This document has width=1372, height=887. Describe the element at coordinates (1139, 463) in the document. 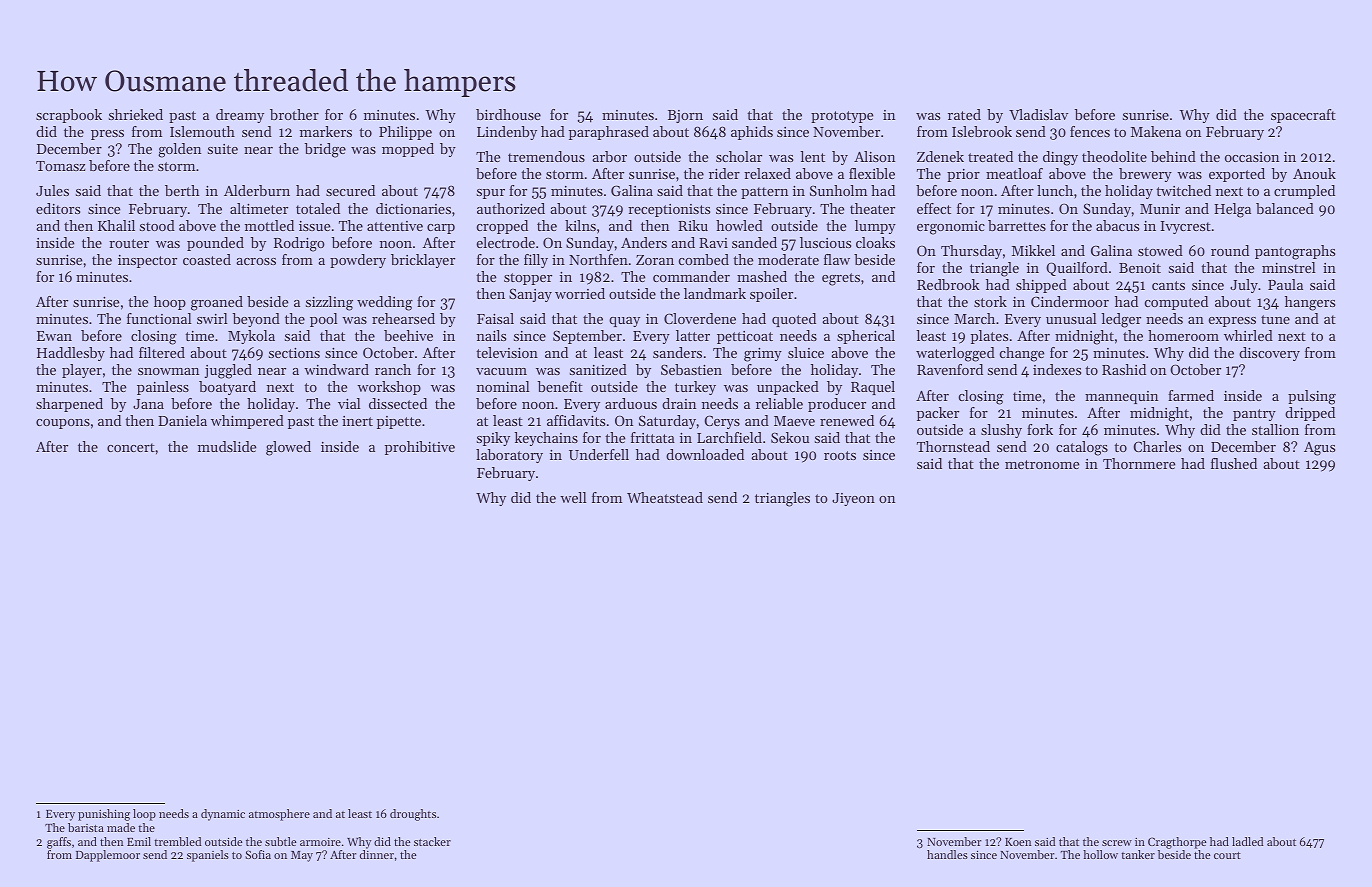

I see `Thornmere` at that location.
